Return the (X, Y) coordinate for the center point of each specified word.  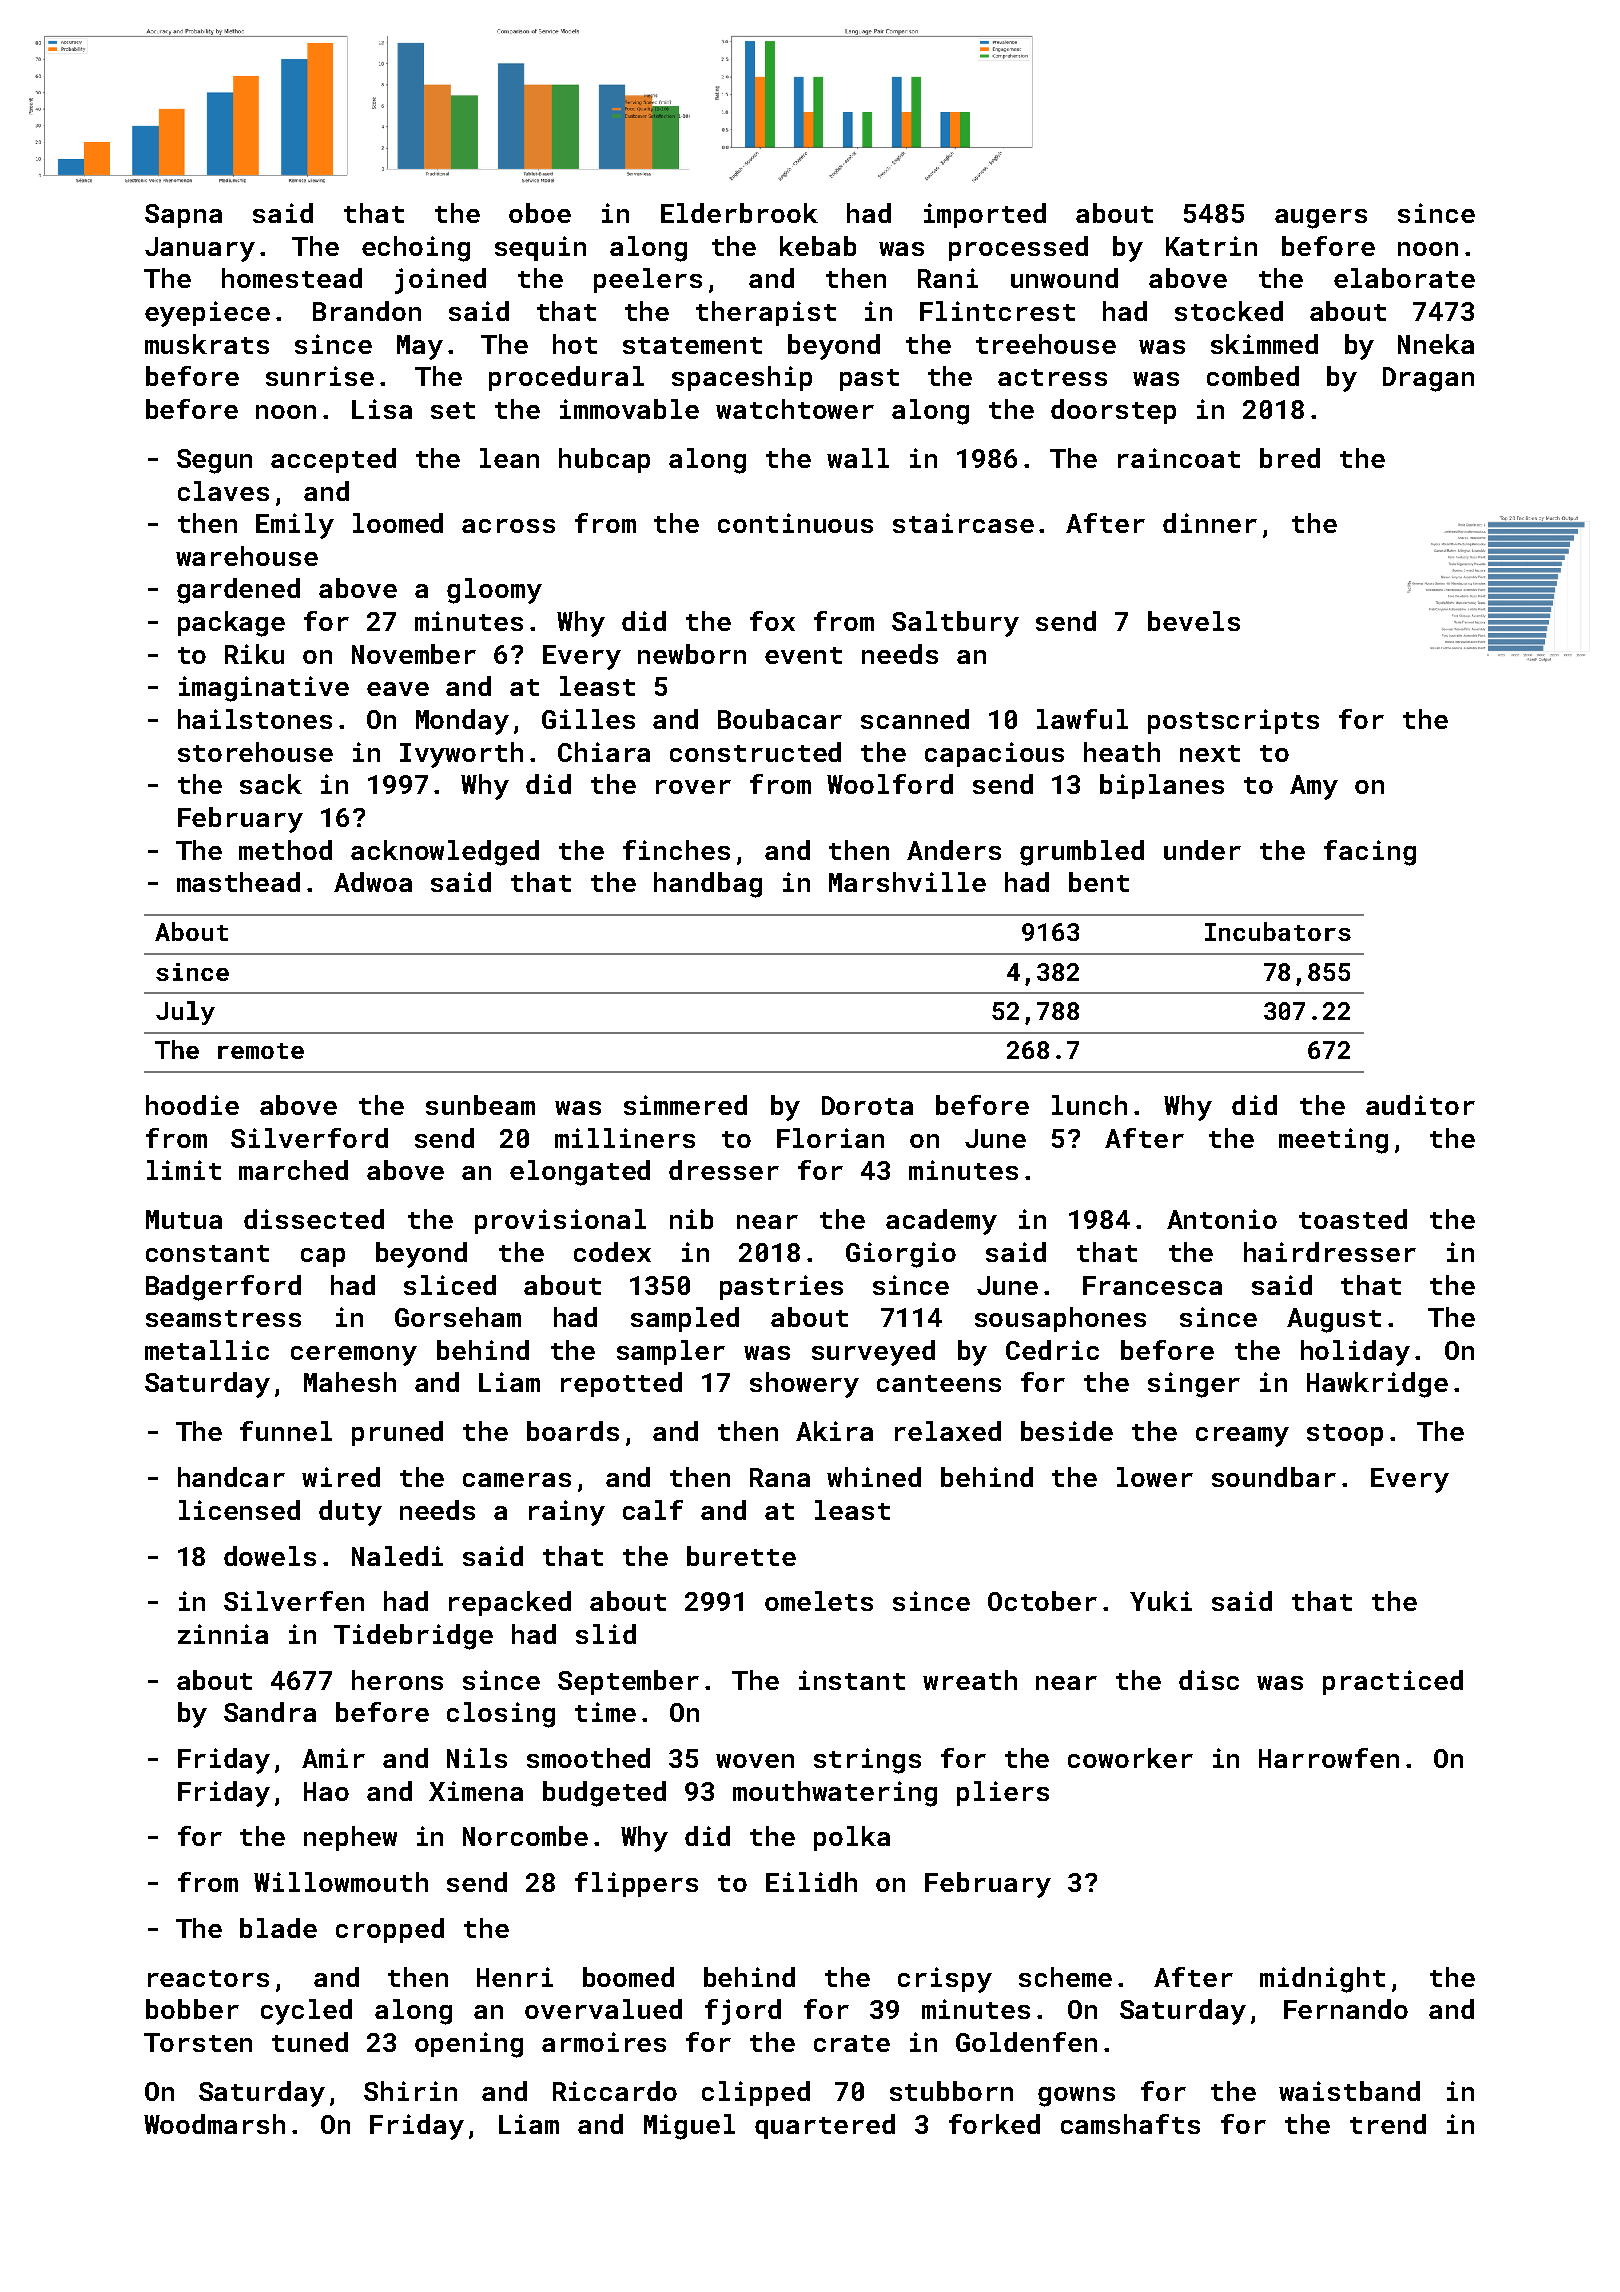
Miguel (689, 2127)
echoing (416, 249)
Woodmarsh (214, 2124)
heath (1122, 752)
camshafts (1130, 2124)
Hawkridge (1377, 1385)
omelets (819, 1601)
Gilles (588, 719)
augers (1321, 219)
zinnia (223, 1634)
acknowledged (445, 853)
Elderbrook (739, 213)
